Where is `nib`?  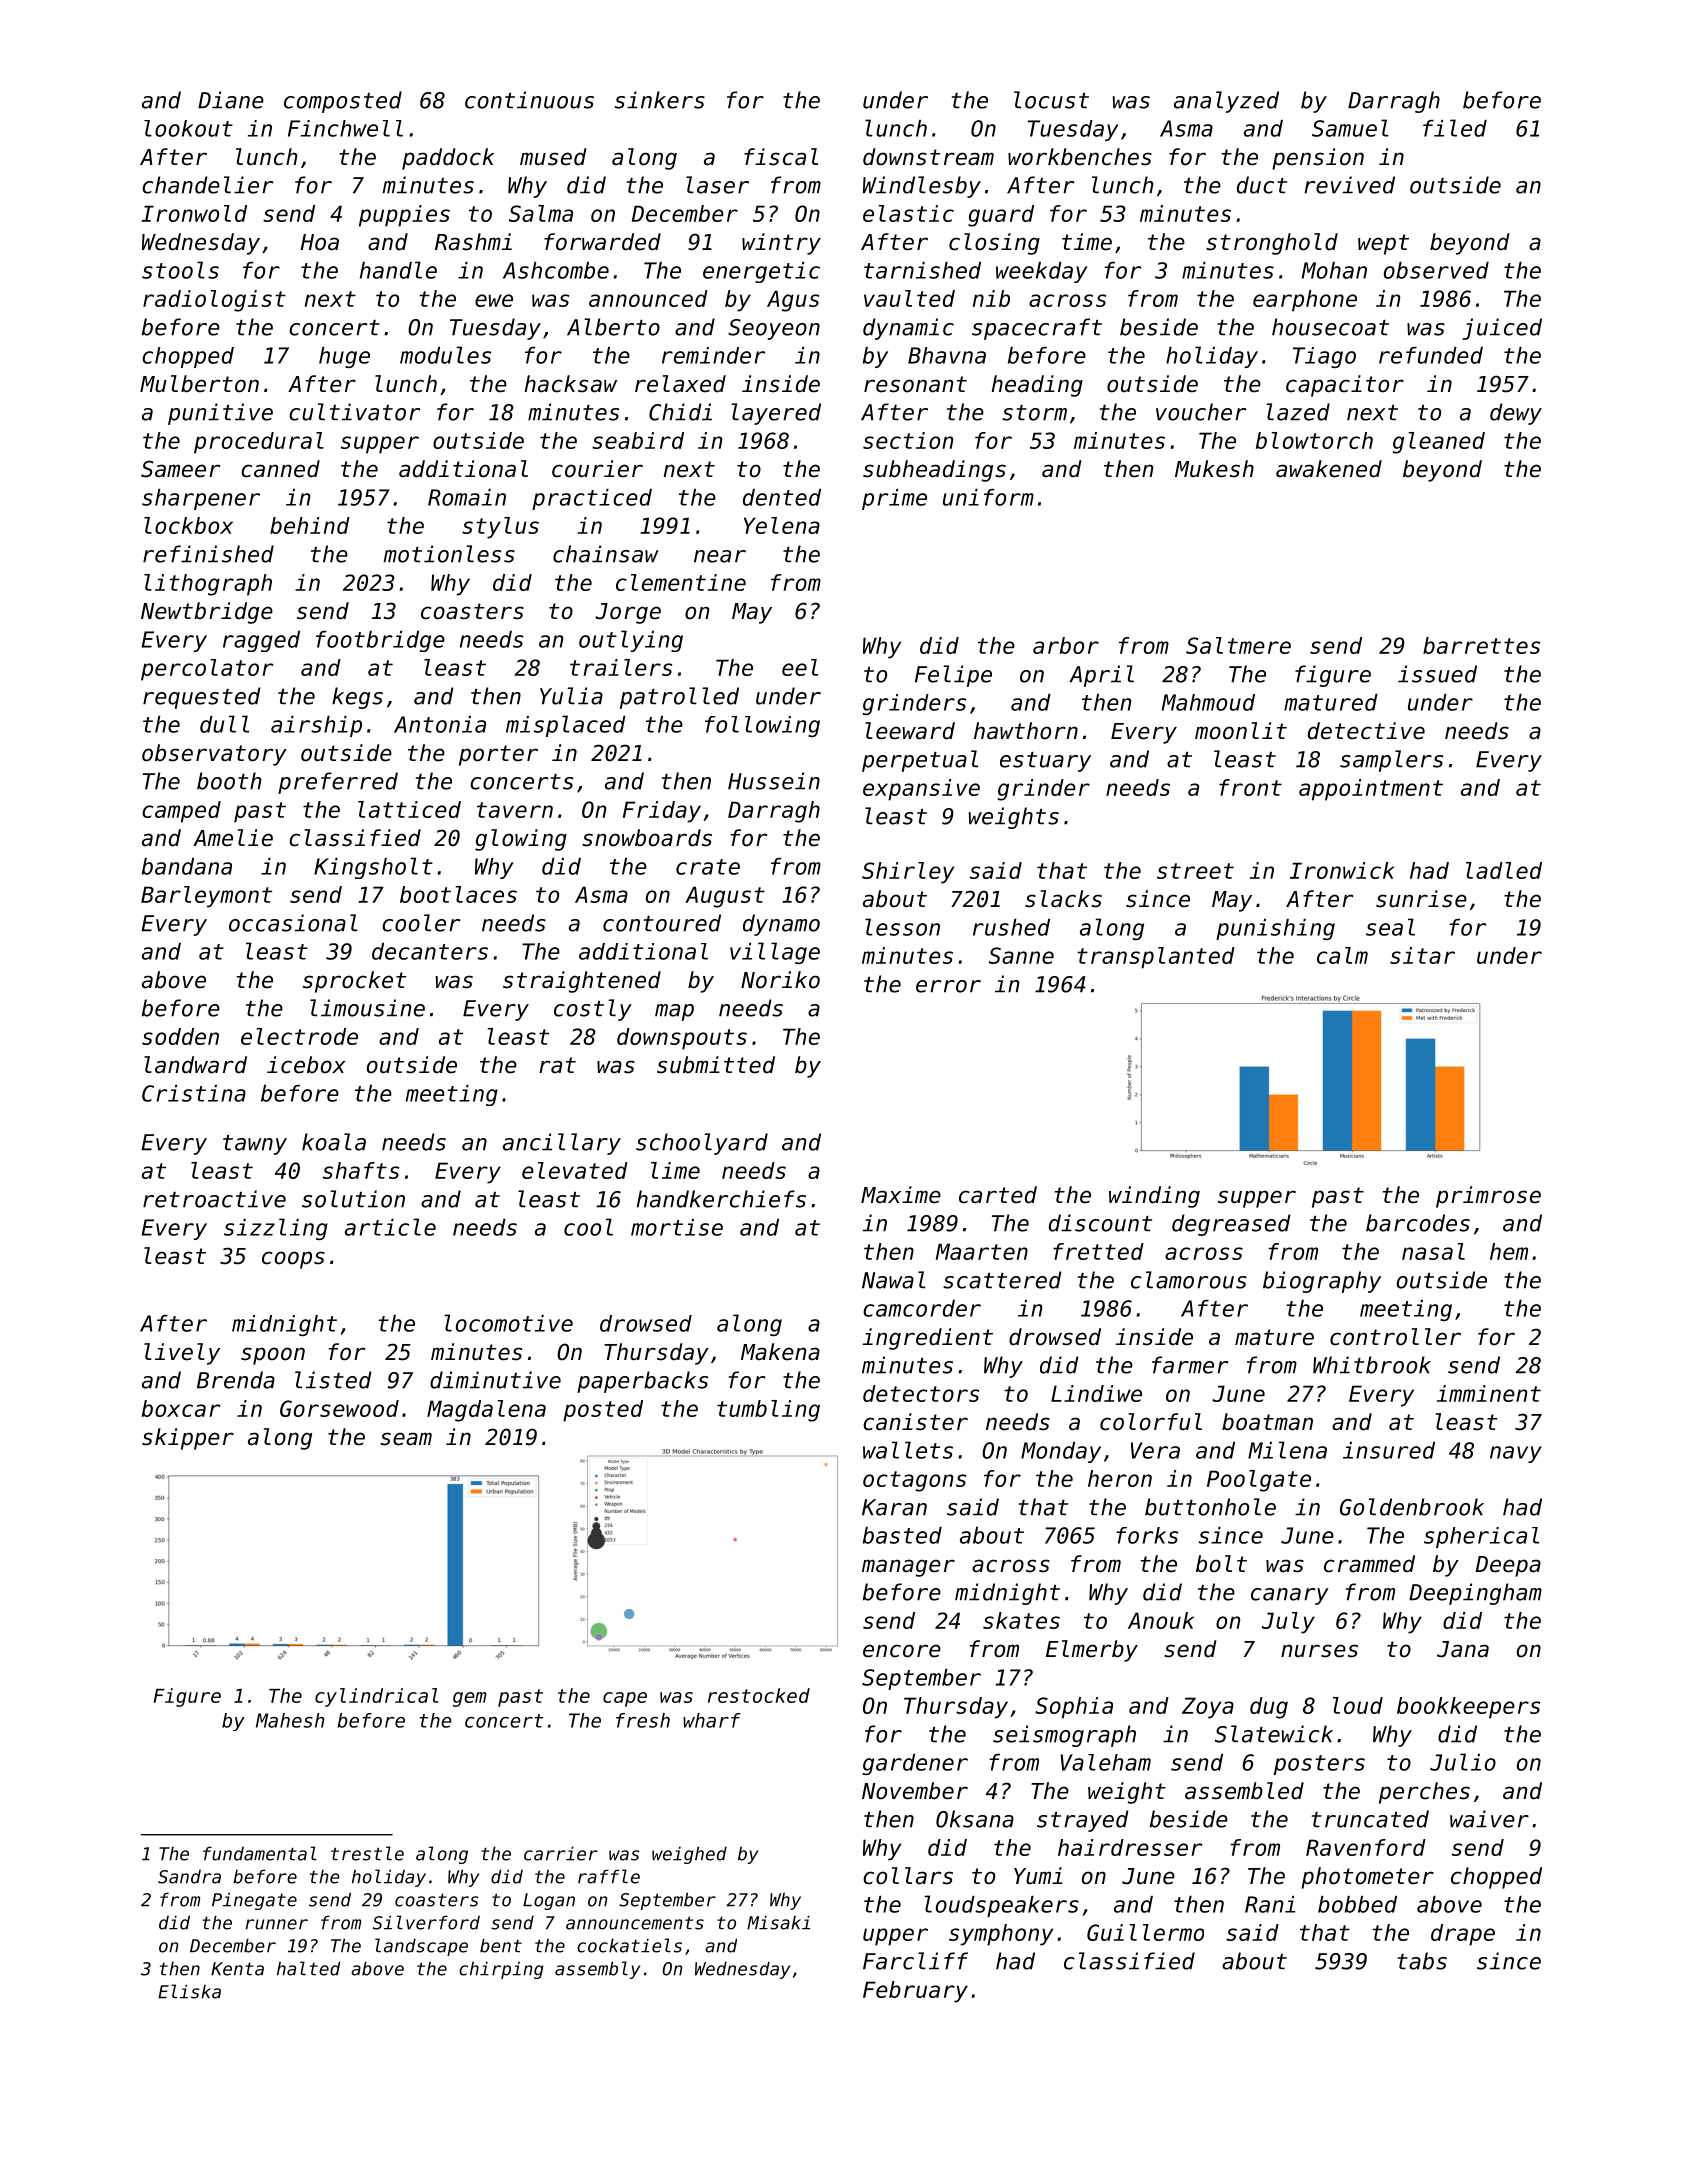 nib is located at coordinates (991, 298).
